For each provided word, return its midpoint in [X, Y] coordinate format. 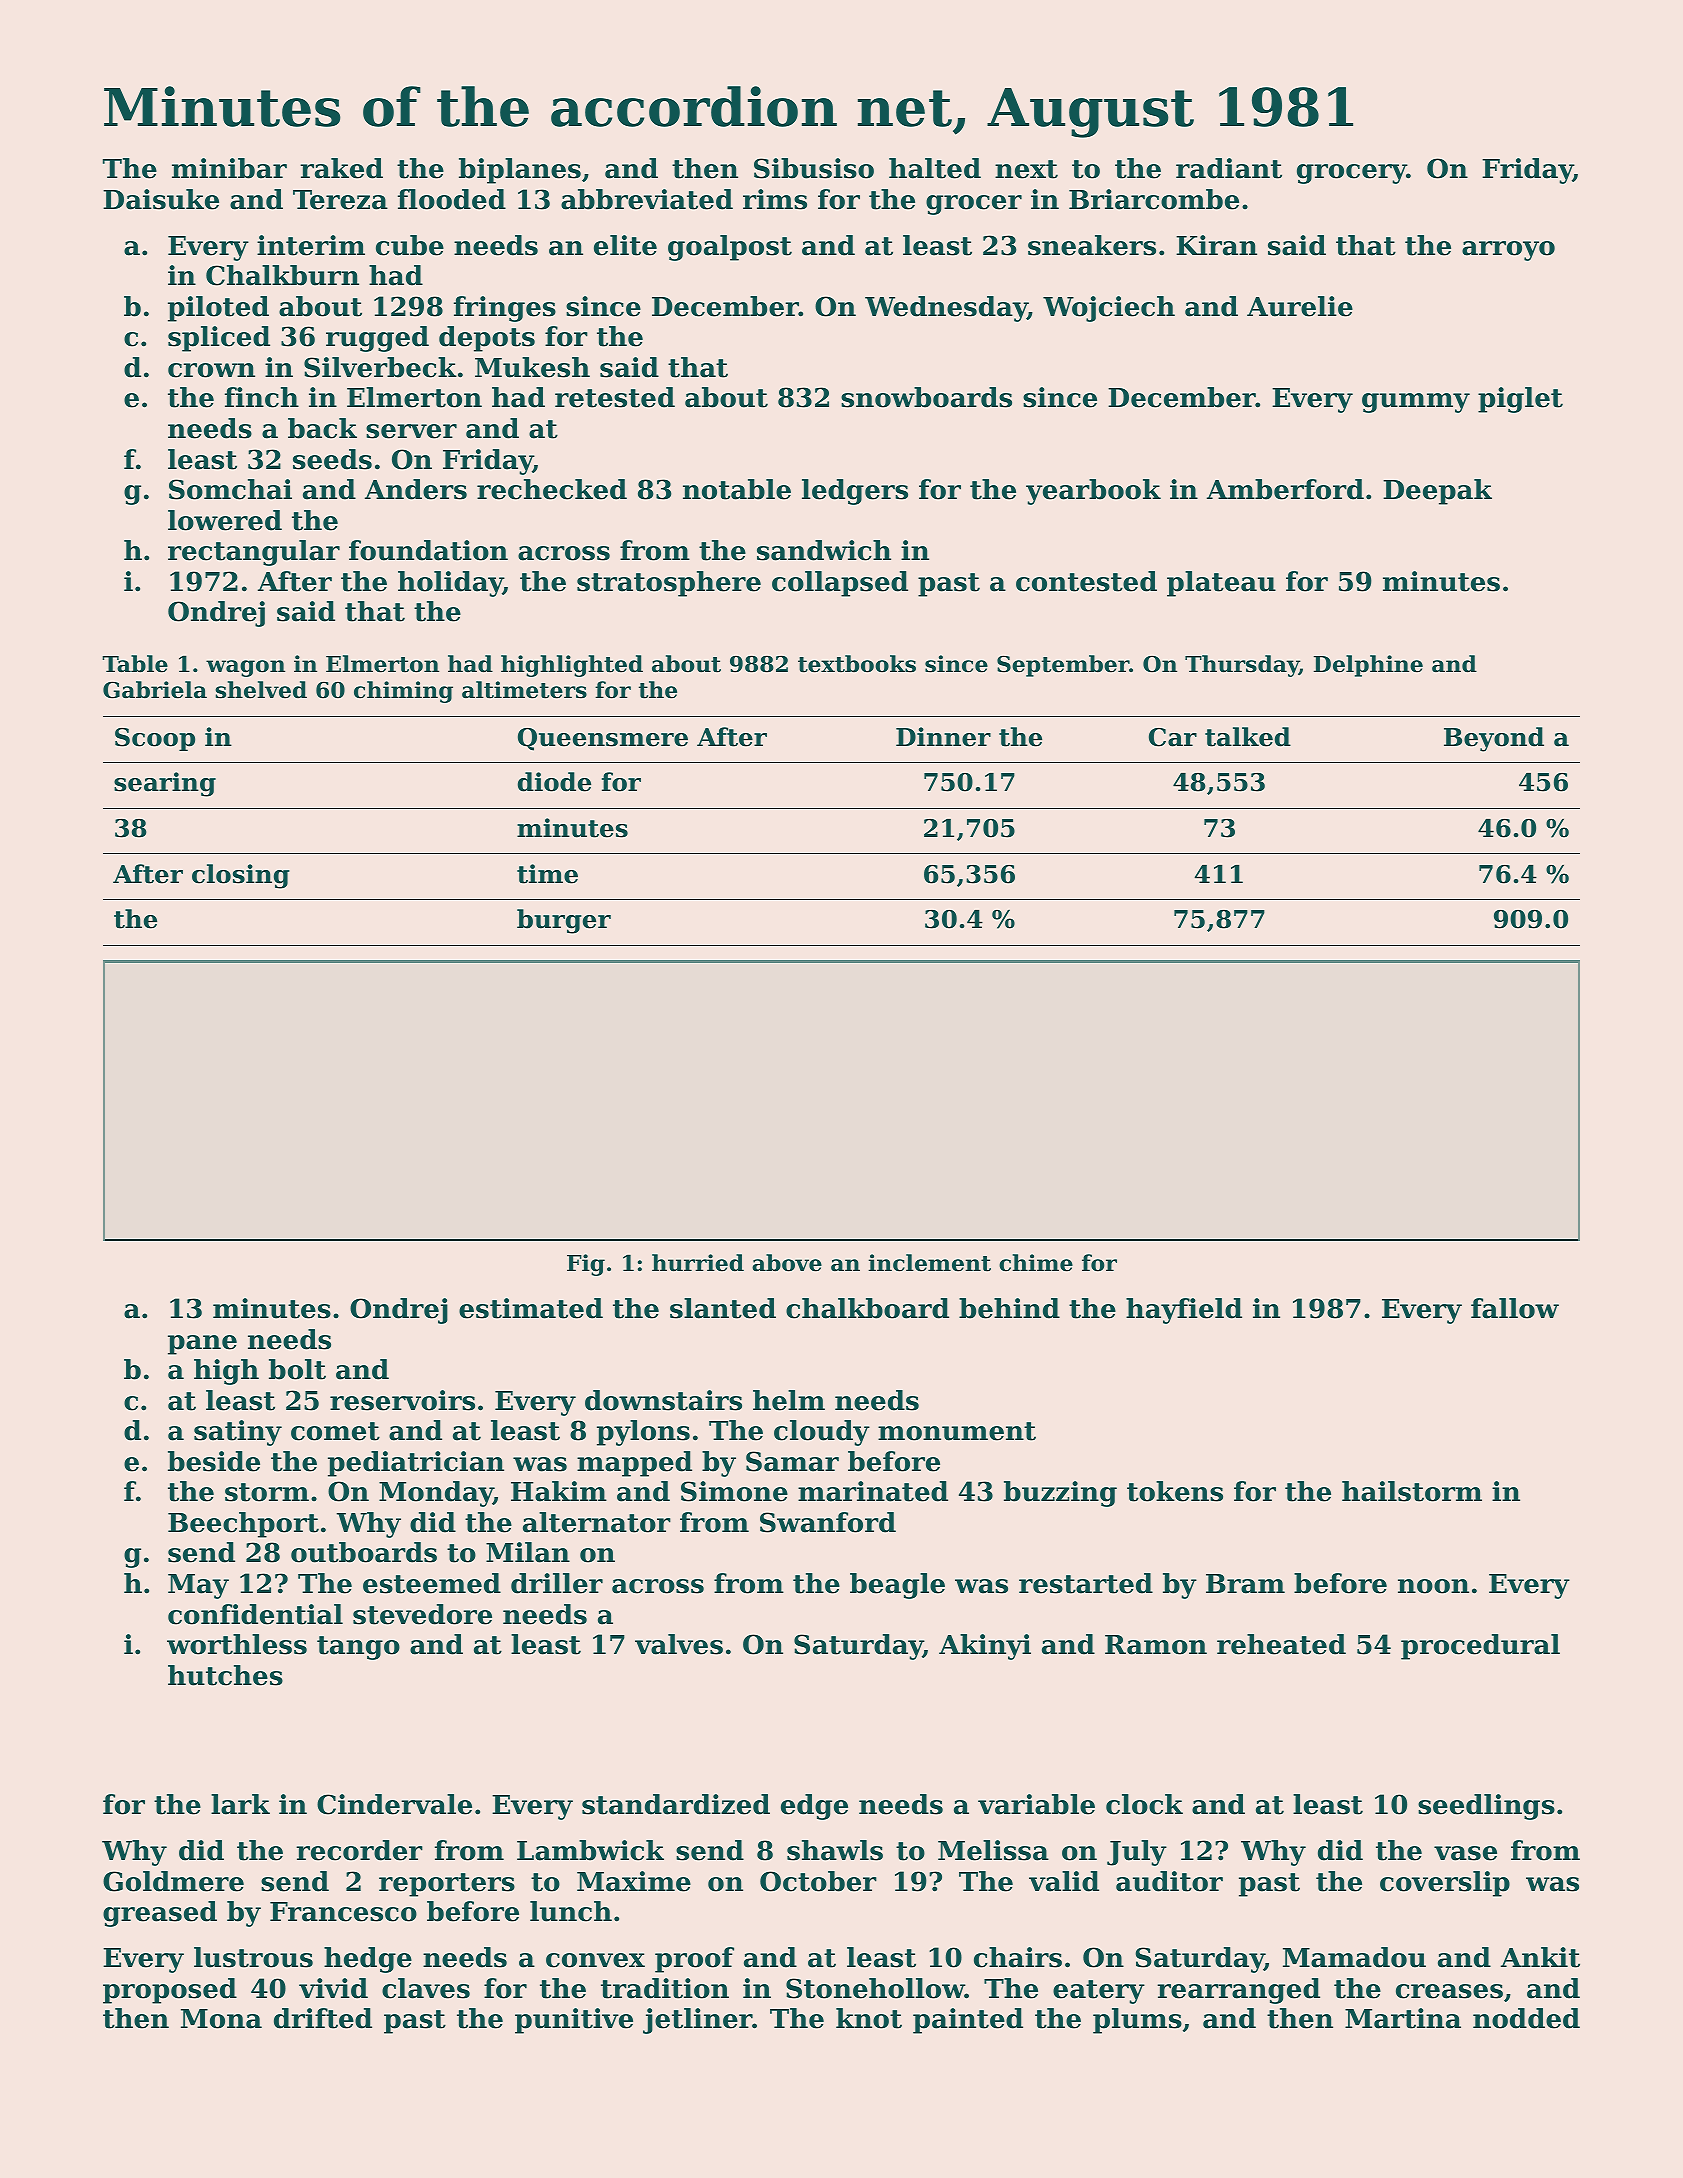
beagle [897, 1586]
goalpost [730, 248]
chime [1036, 1263]
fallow [1515, 1308]
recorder [359, 1850]
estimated [531, 1308]
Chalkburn [282, 275]
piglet [1520, 400]
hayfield [1184, 1311]
